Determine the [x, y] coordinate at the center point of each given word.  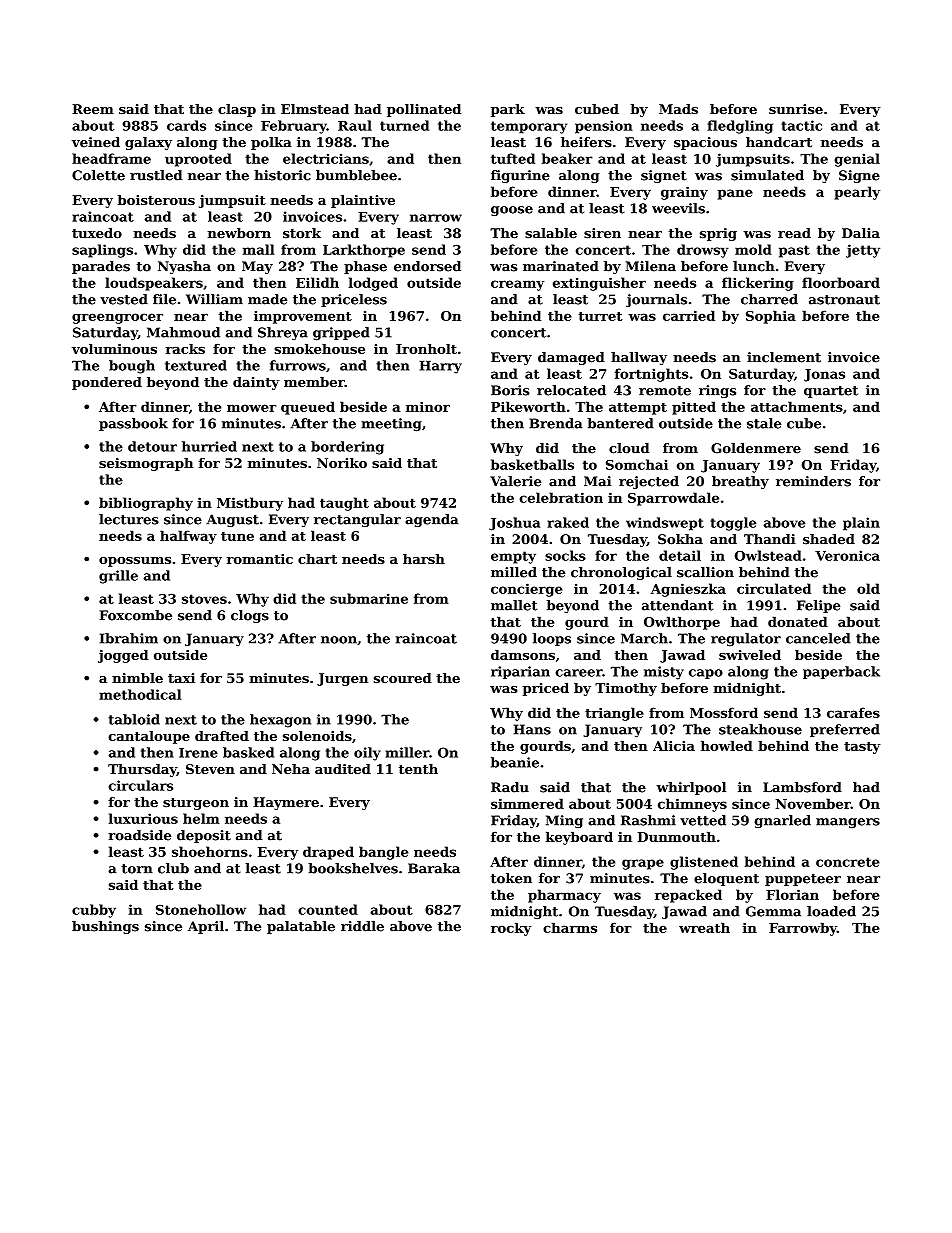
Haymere [286, 803]
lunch [754, 266]
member [314, 382]
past [794, 251]
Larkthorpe [364, 251]
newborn [239, 233]
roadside [139, 835]
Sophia [771, 317]
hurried [209, 446]
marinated [561, 266]
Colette [98, 175]
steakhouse [760, 729]
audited [343, 769]
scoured [403, 678]
